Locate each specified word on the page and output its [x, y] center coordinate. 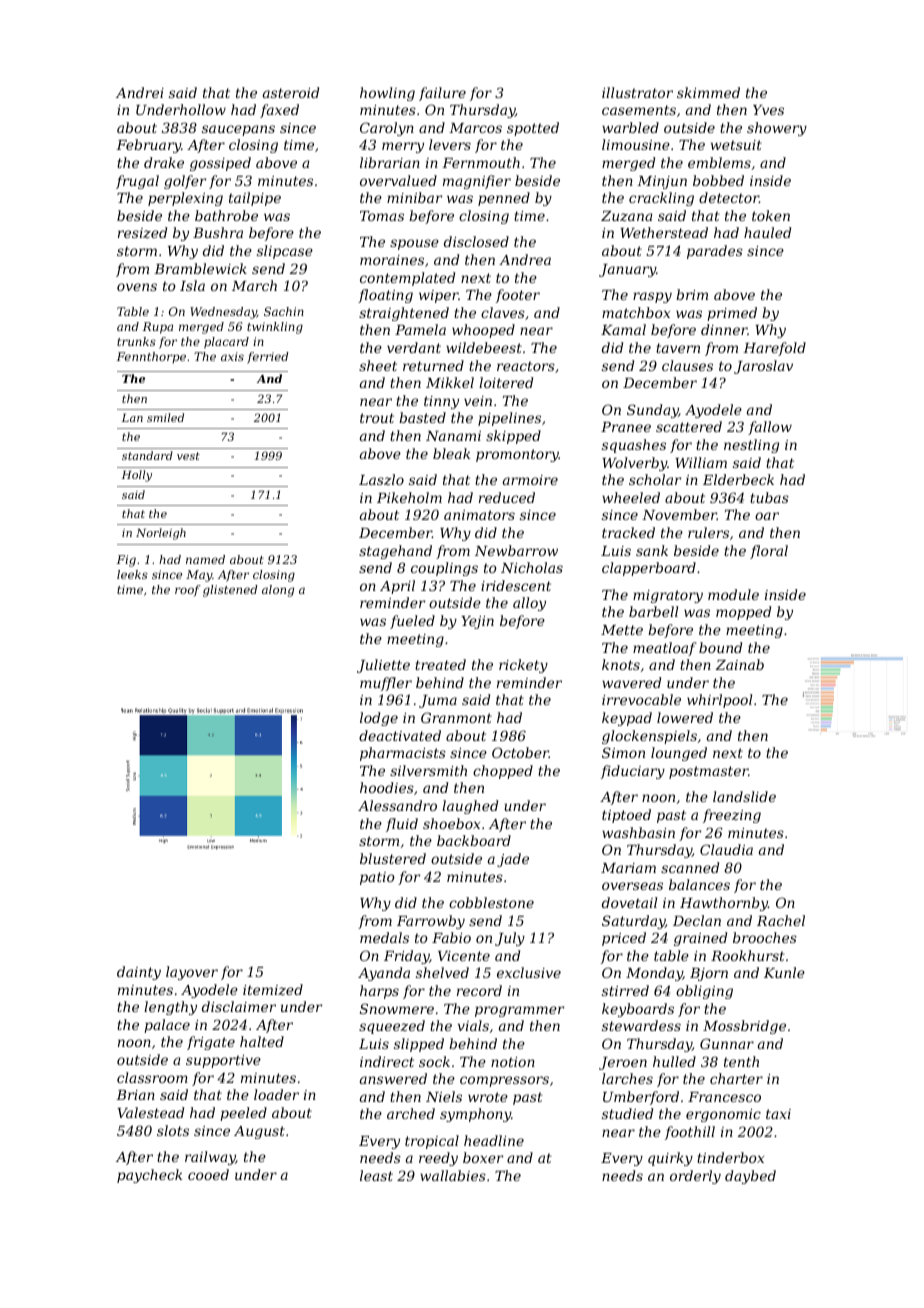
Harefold [774, 349]
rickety [523, 666]
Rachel [781, 920]
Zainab [740, 664]
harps [379, 992]
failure [442, 94]
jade [513, 860]
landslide [744, 796]
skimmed [708, 92]
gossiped [220, 164]
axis [232, 356]
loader [276, 1094]
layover [192, 973]
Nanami [453, 436]
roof [188, 591]
